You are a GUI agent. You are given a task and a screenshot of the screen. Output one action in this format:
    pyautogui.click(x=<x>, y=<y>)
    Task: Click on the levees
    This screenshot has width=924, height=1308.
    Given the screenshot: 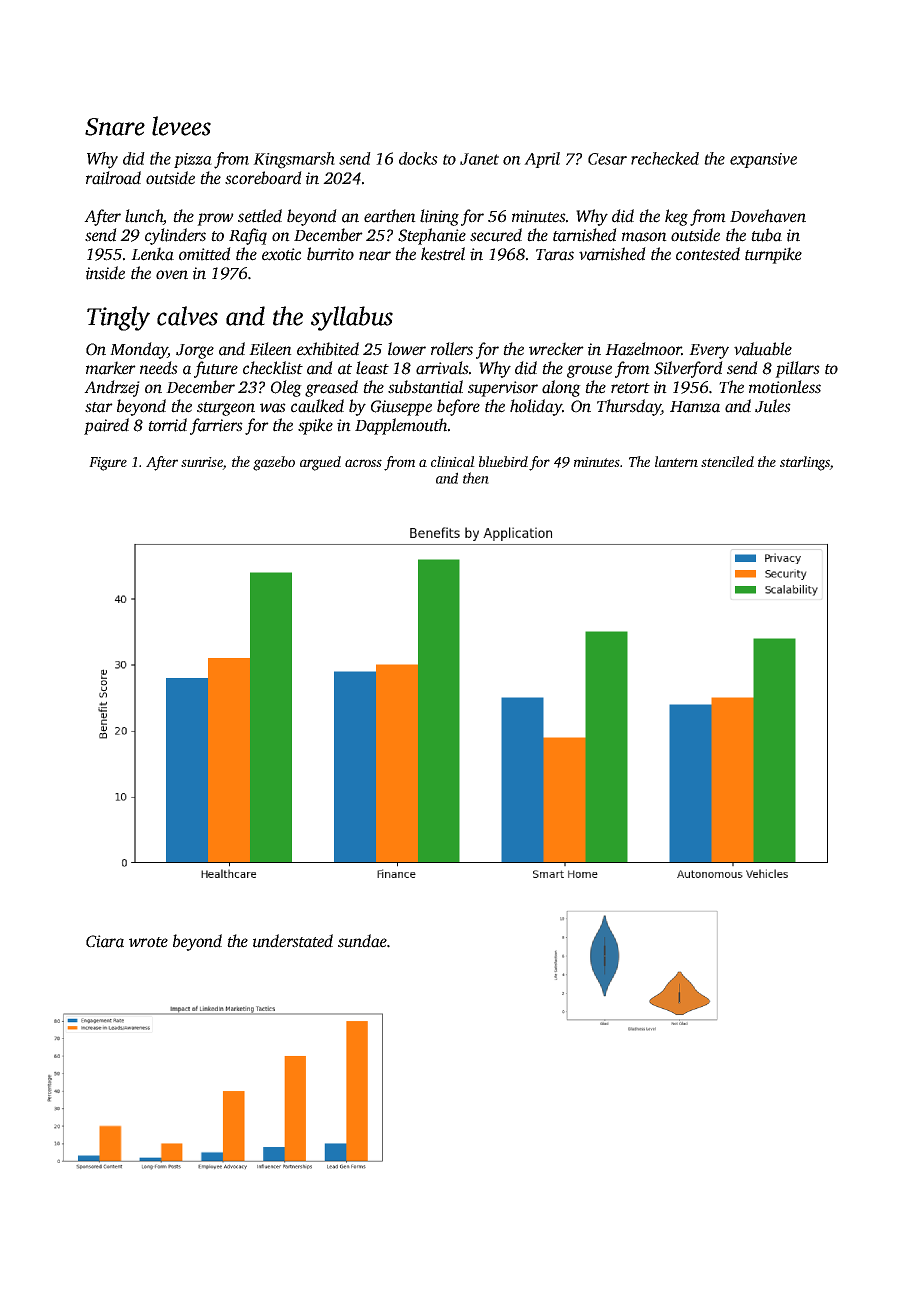 What is the action you would take?
    pyautogui.click(x=181, y=126)
